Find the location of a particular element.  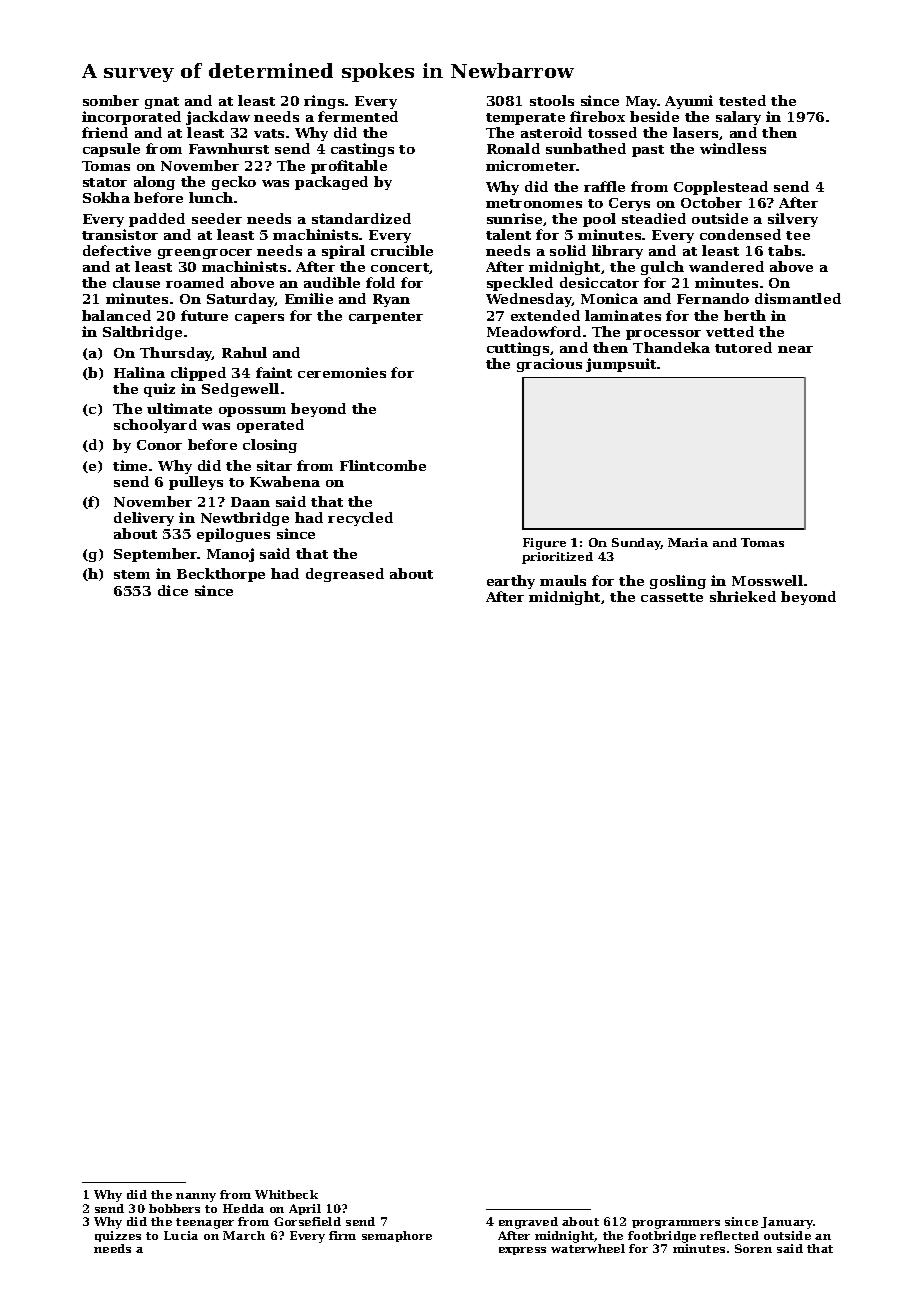

gracious is located at coordinates (549, 365).
